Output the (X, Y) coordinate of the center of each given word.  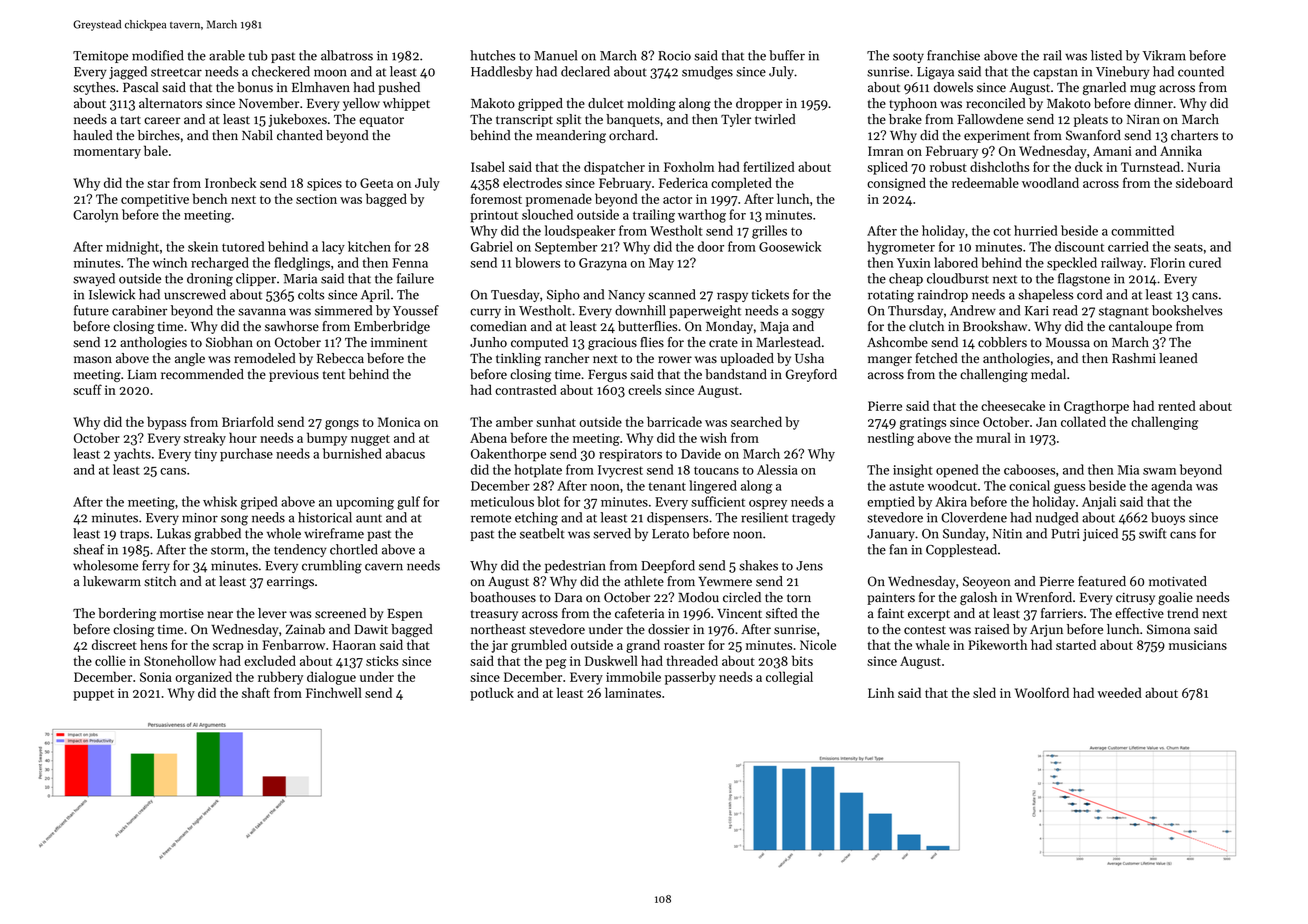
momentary (107, 153)
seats (1188, 247)
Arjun (1046, 630)
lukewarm (112, 581)
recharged (220, 264)
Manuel (555, 55)
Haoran (354, 645)
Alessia (777, 469)
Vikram (1164, 55)
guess (1069, 489)
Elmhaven (321, 87)
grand (643, 646)
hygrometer (901, 248)
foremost (496, 198)
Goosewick (790, 246)
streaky (205, 439)
